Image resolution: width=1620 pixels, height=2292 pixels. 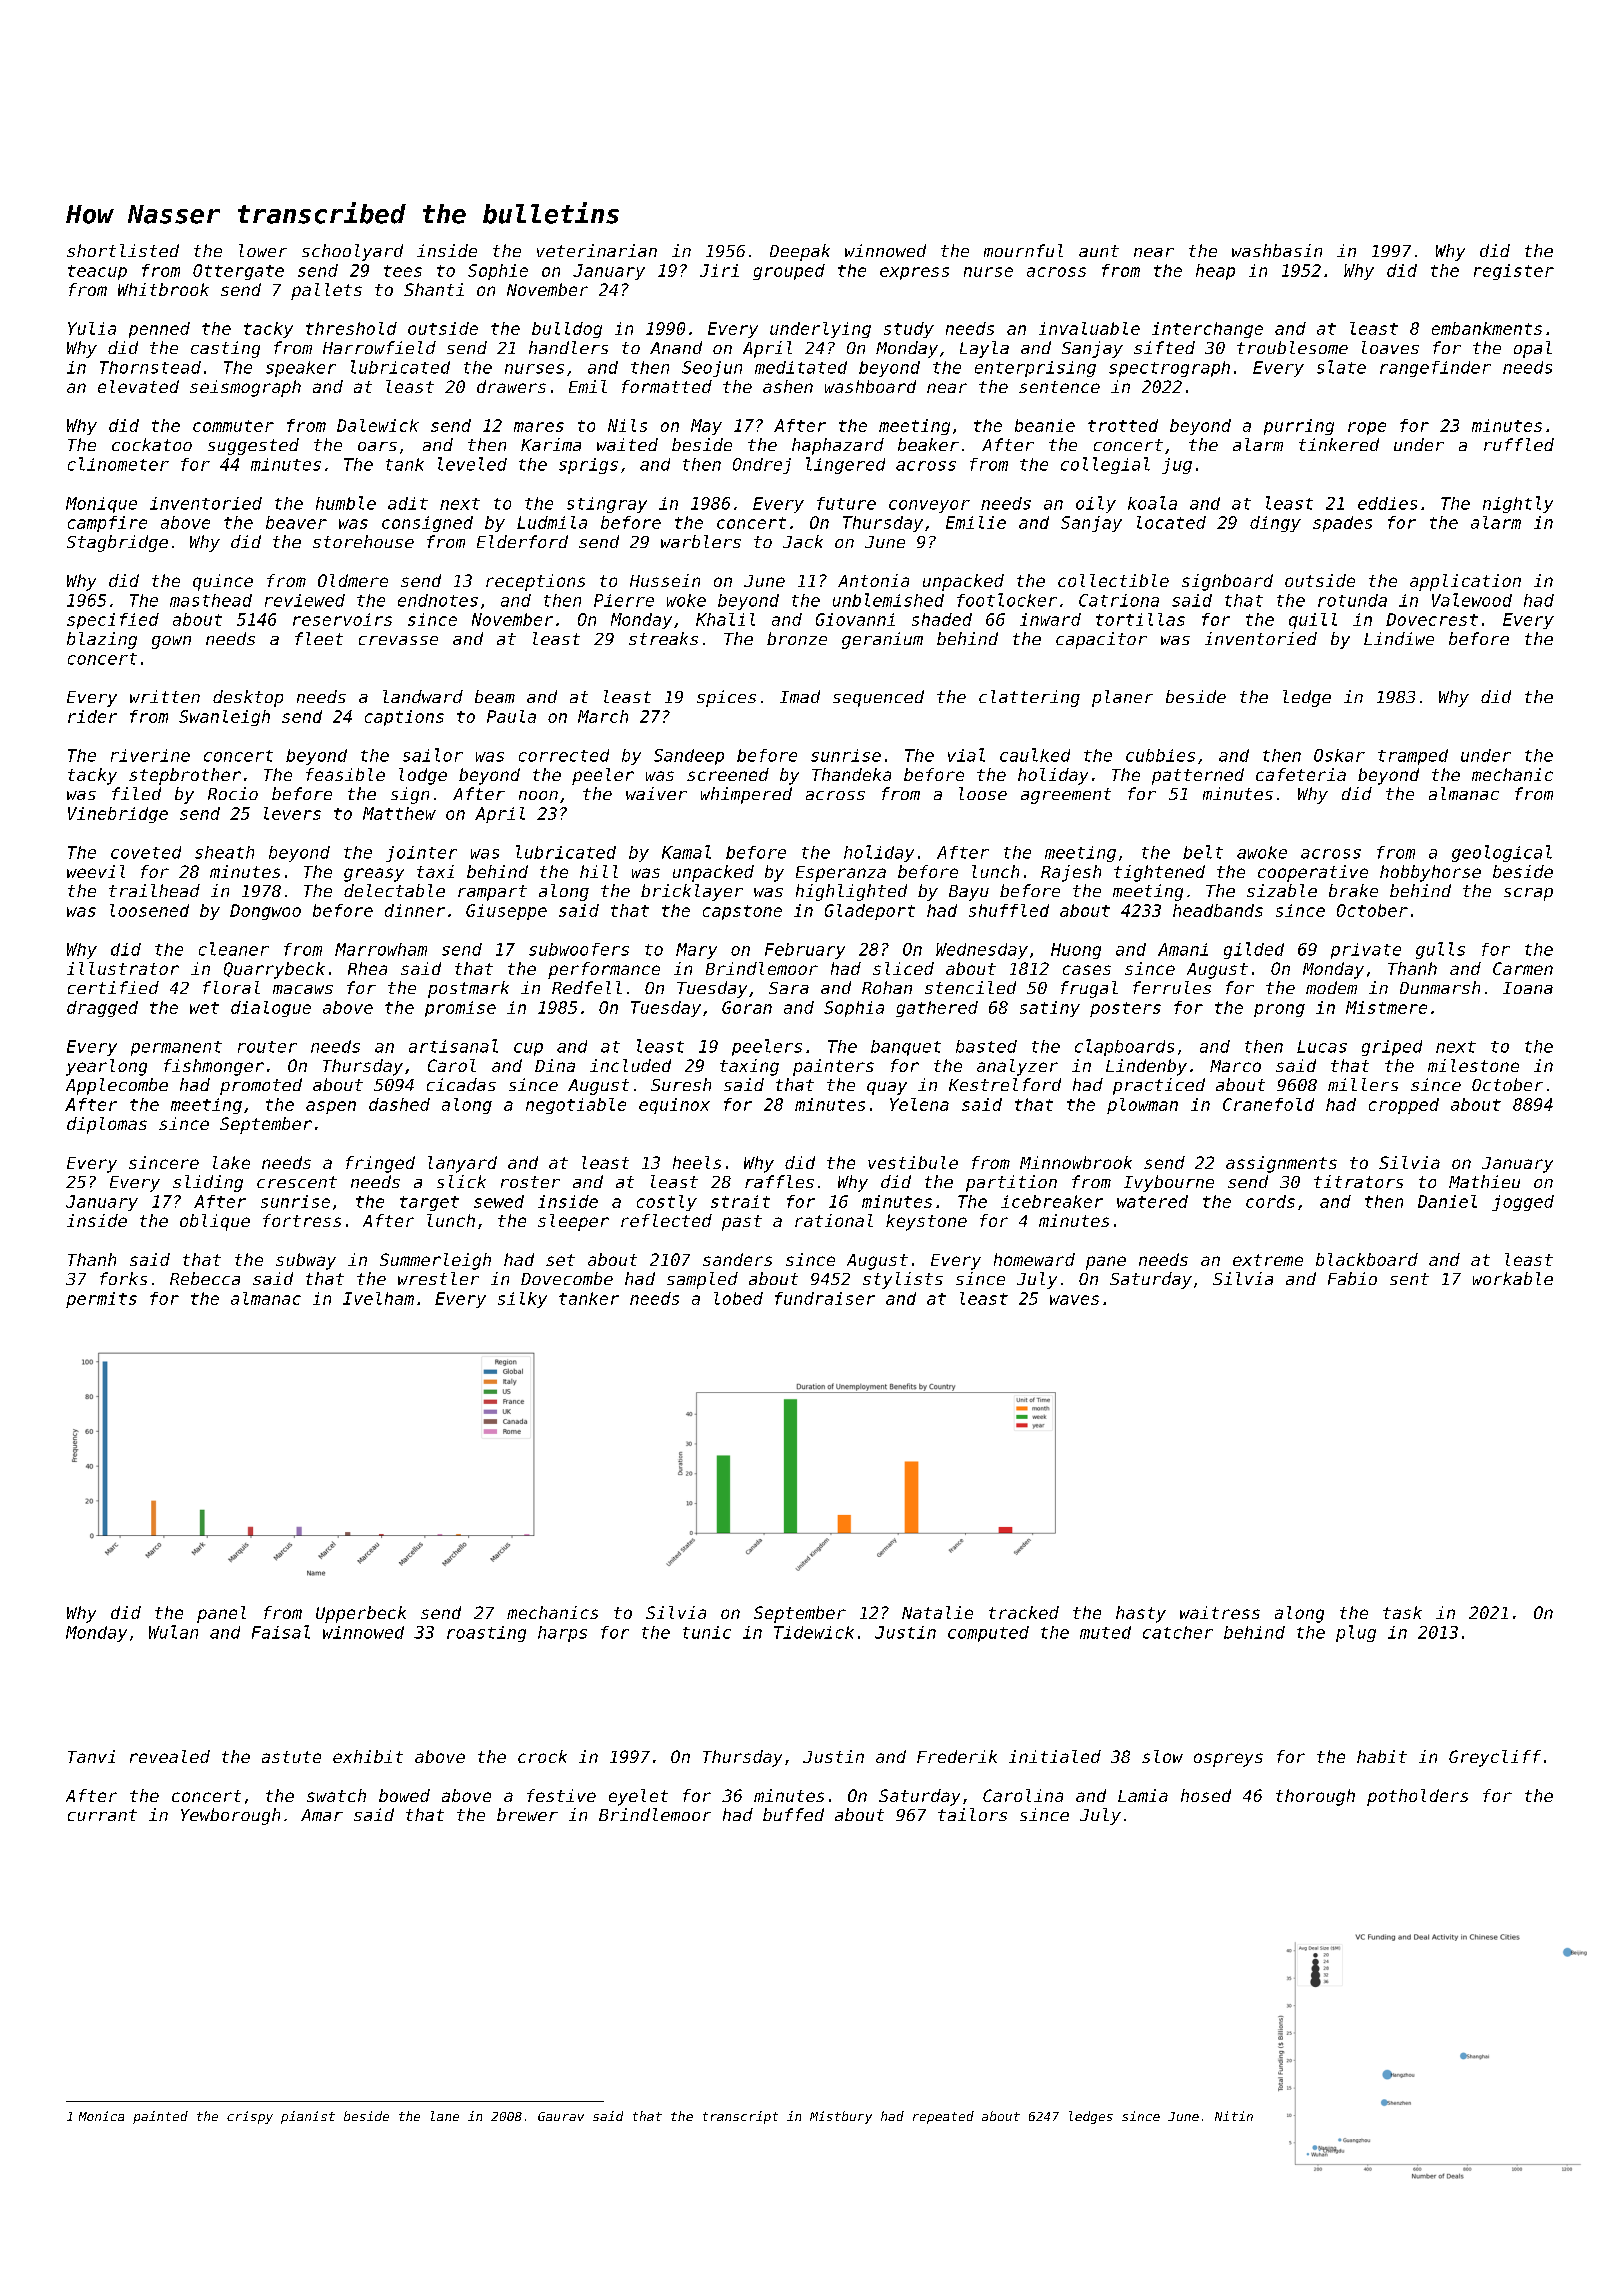 I want to click on register, so click(x=1514, y=272).
